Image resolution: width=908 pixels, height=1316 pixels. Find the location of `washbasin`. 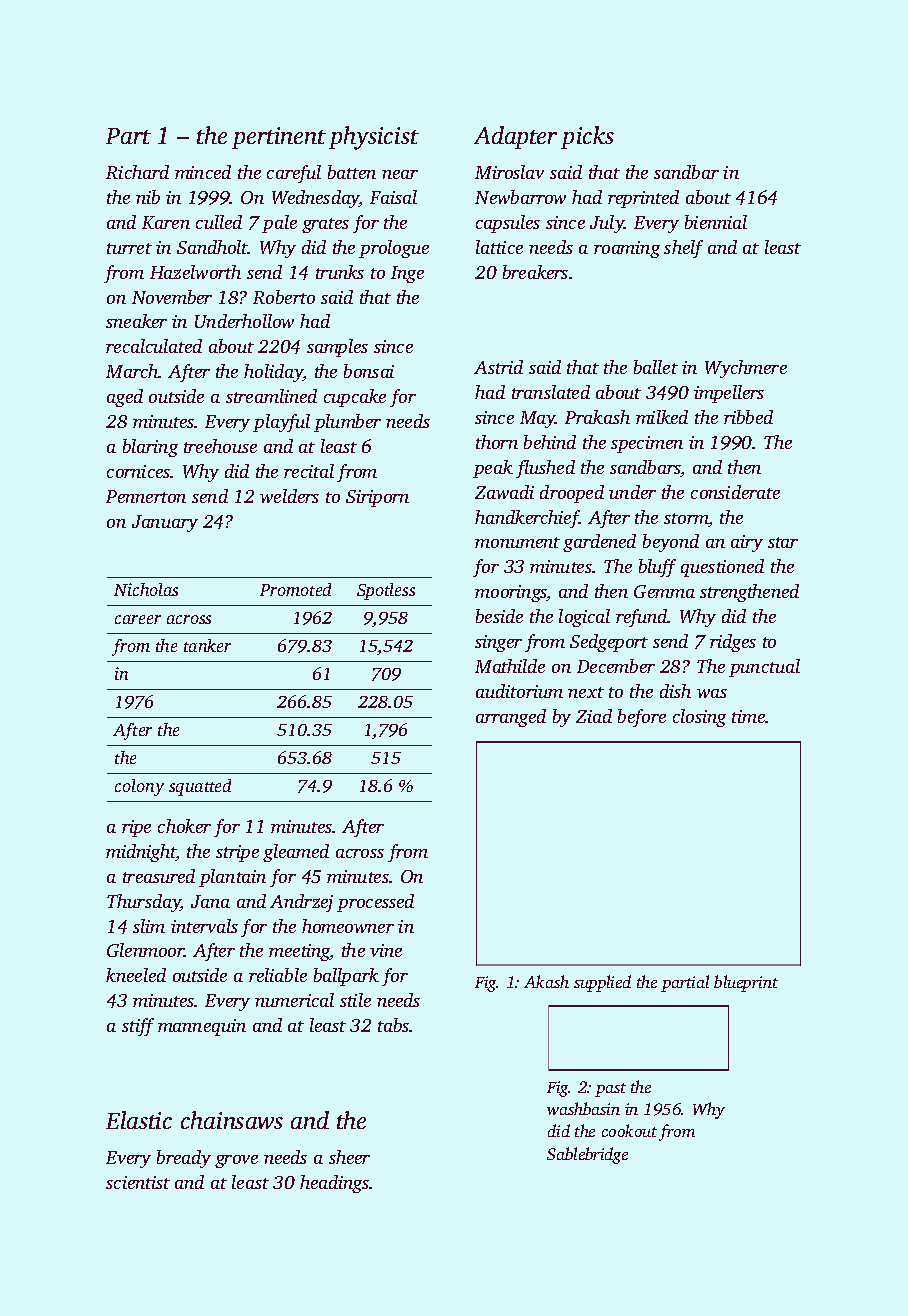

washbasin is located at coordinates (583, 1108).
